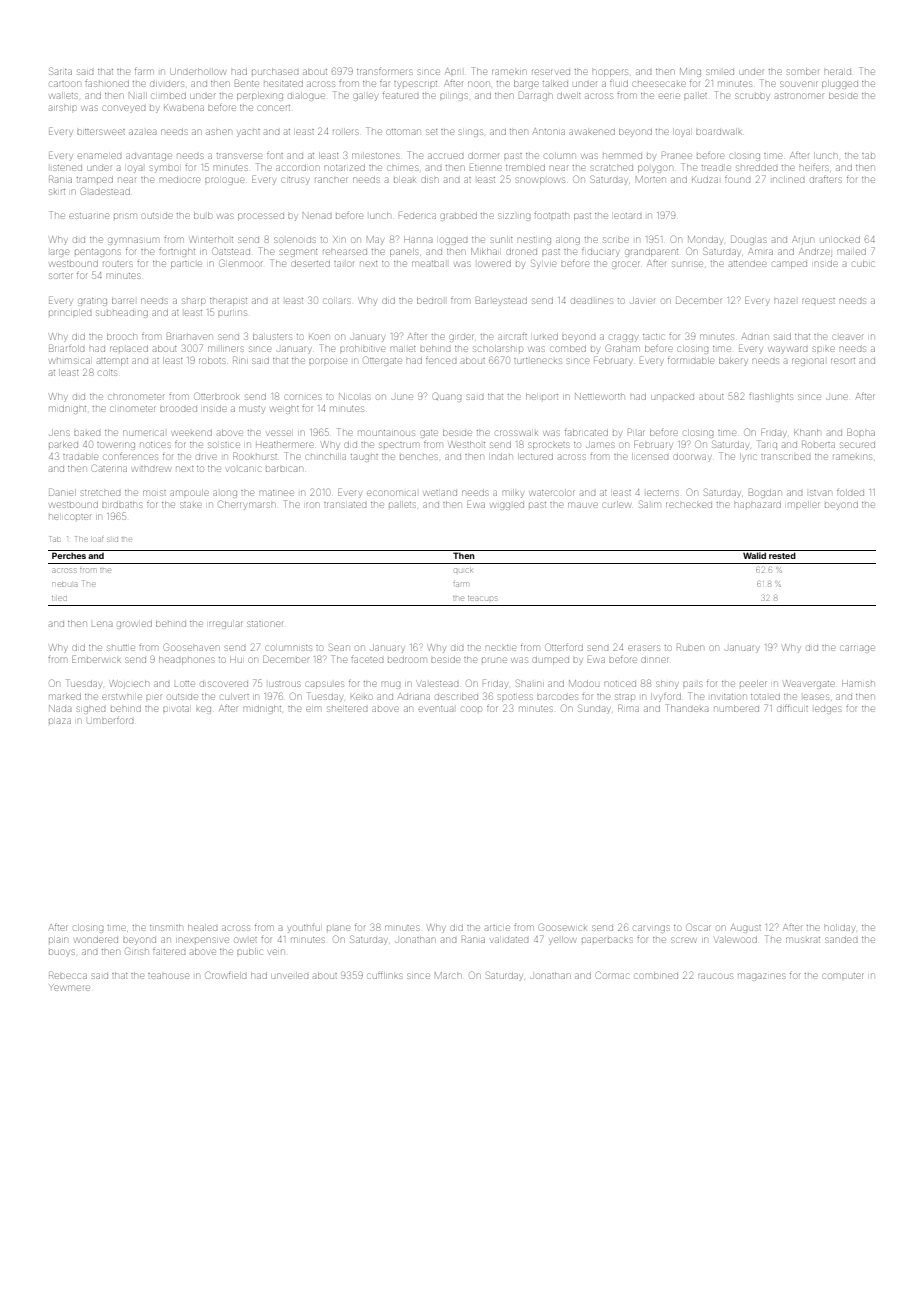 The height and width of the screenshot is (1308, 924). What do you see at coordinates (687, 708) in the screenshot?
I see `Thandeka` at bounding box center [687, 708].
